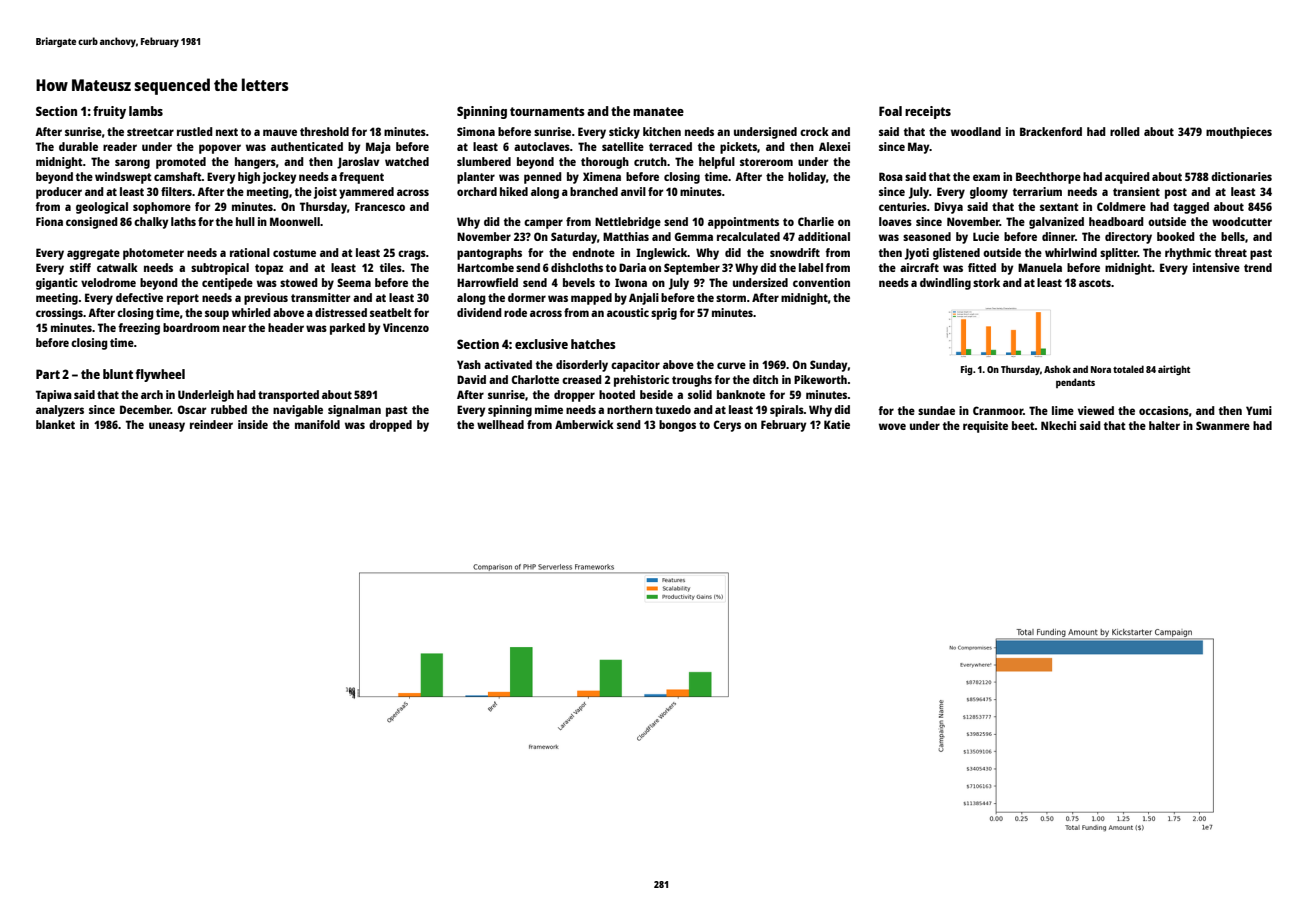 This screenshot has width=1308, height=924. What do you see at coordinates (928, 112) in the screenshot?
I see `receipts` at bounding box center [928, 112].
